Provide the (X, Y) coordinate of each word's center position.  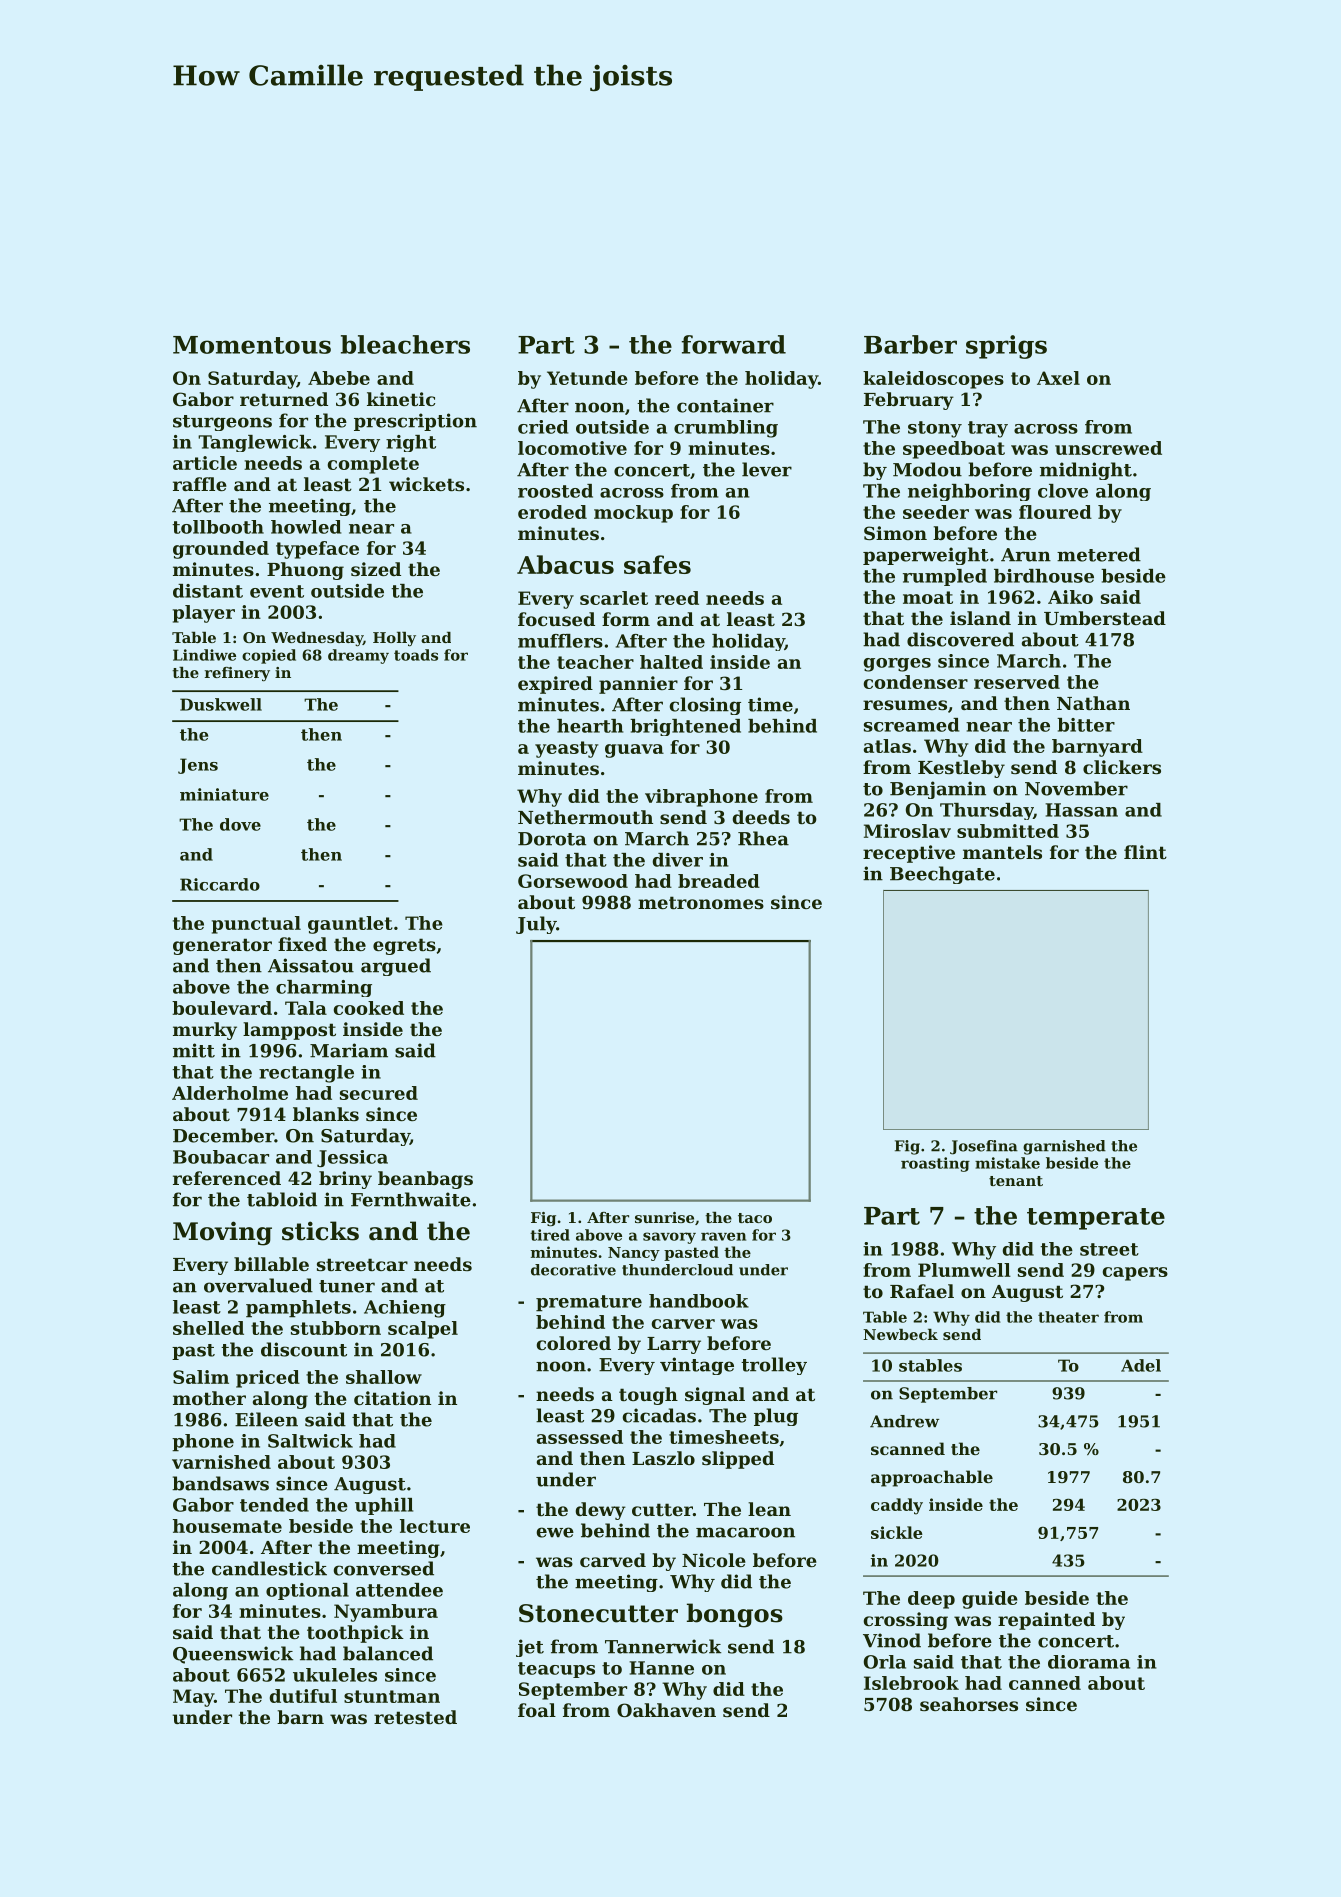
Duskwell (221, 704)
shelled (208, 1328)
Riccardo (220, 884)
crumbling (726, 429)
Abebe (339, 378)
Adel (1141, 1365)
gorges (897, 665)
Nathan (1093, 703)
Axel (1058, 378)
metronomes (701, 902)
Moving (222, 1233)
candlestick (269, 1568)
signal (715, 1396)
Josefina (984, 1147)
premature (589, 1303)
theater (1068, 1317)
